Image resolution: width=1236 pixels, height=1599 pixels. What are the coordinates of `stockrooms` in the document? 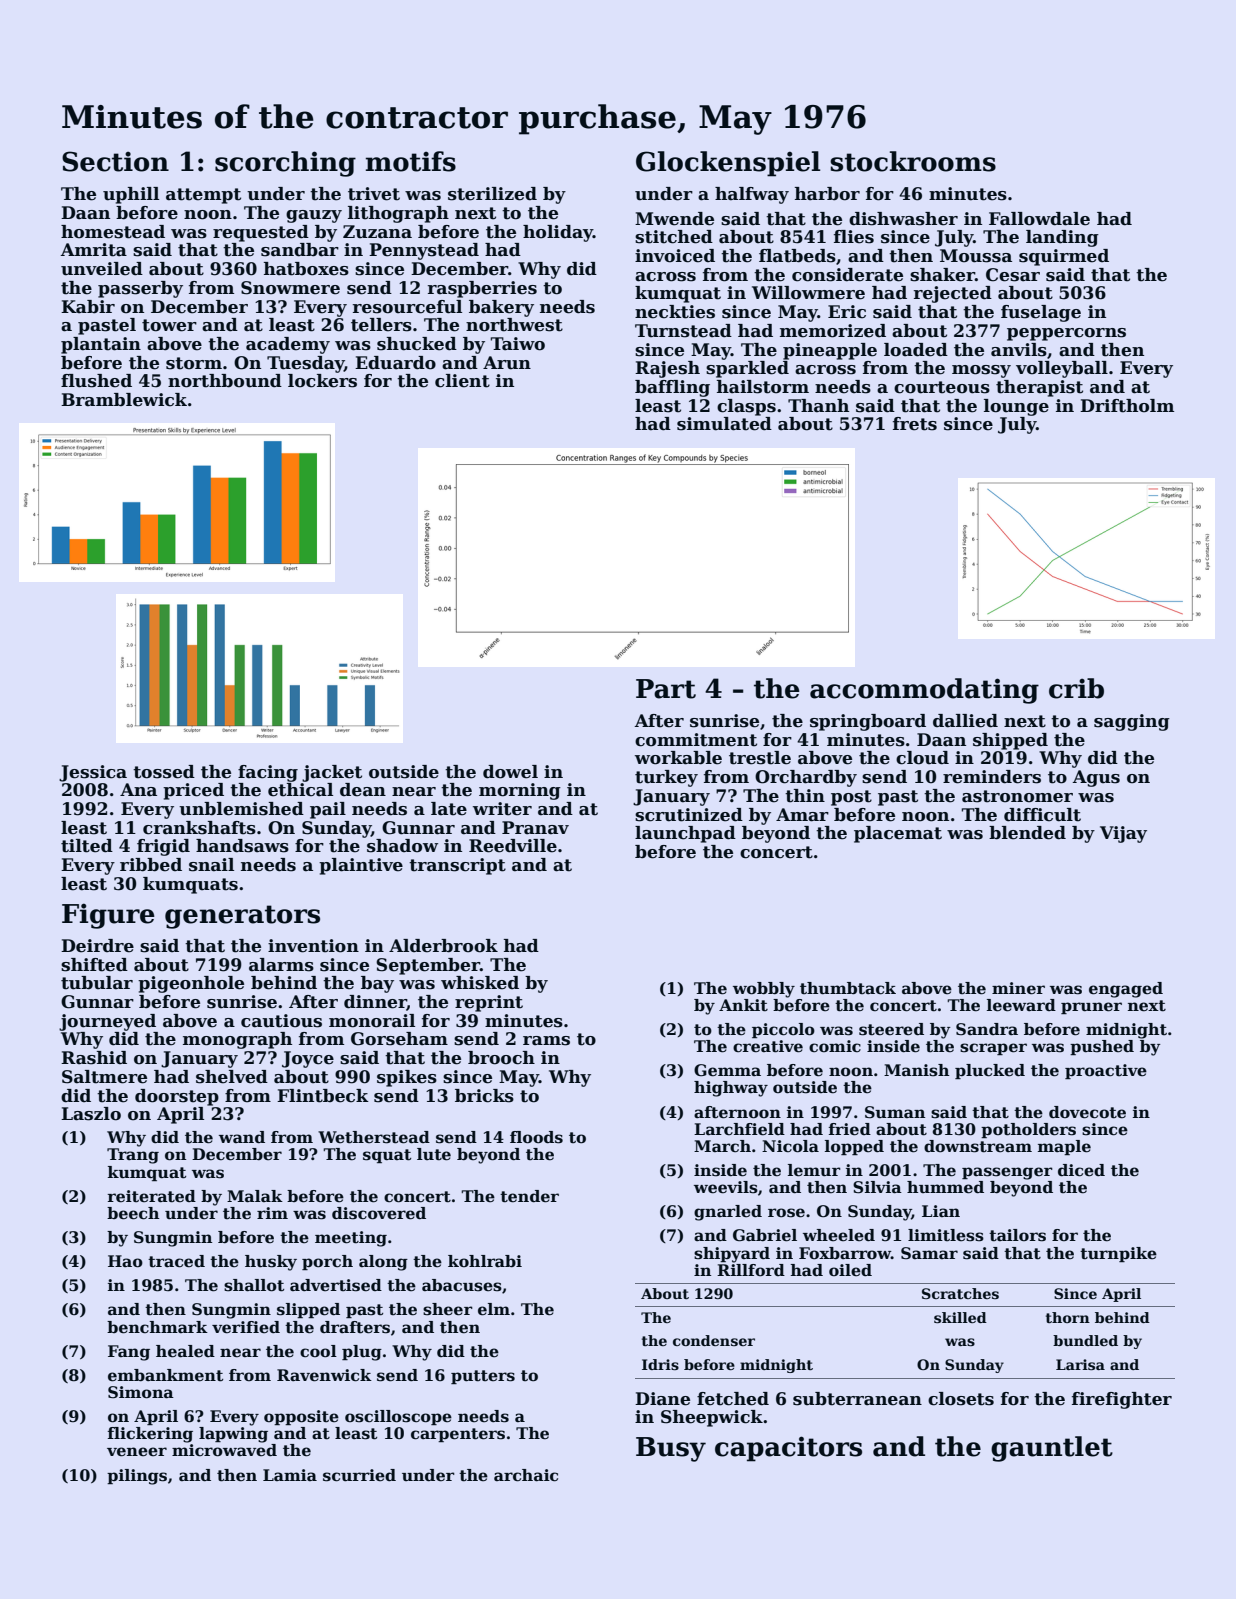 It's located at (913, 161).
